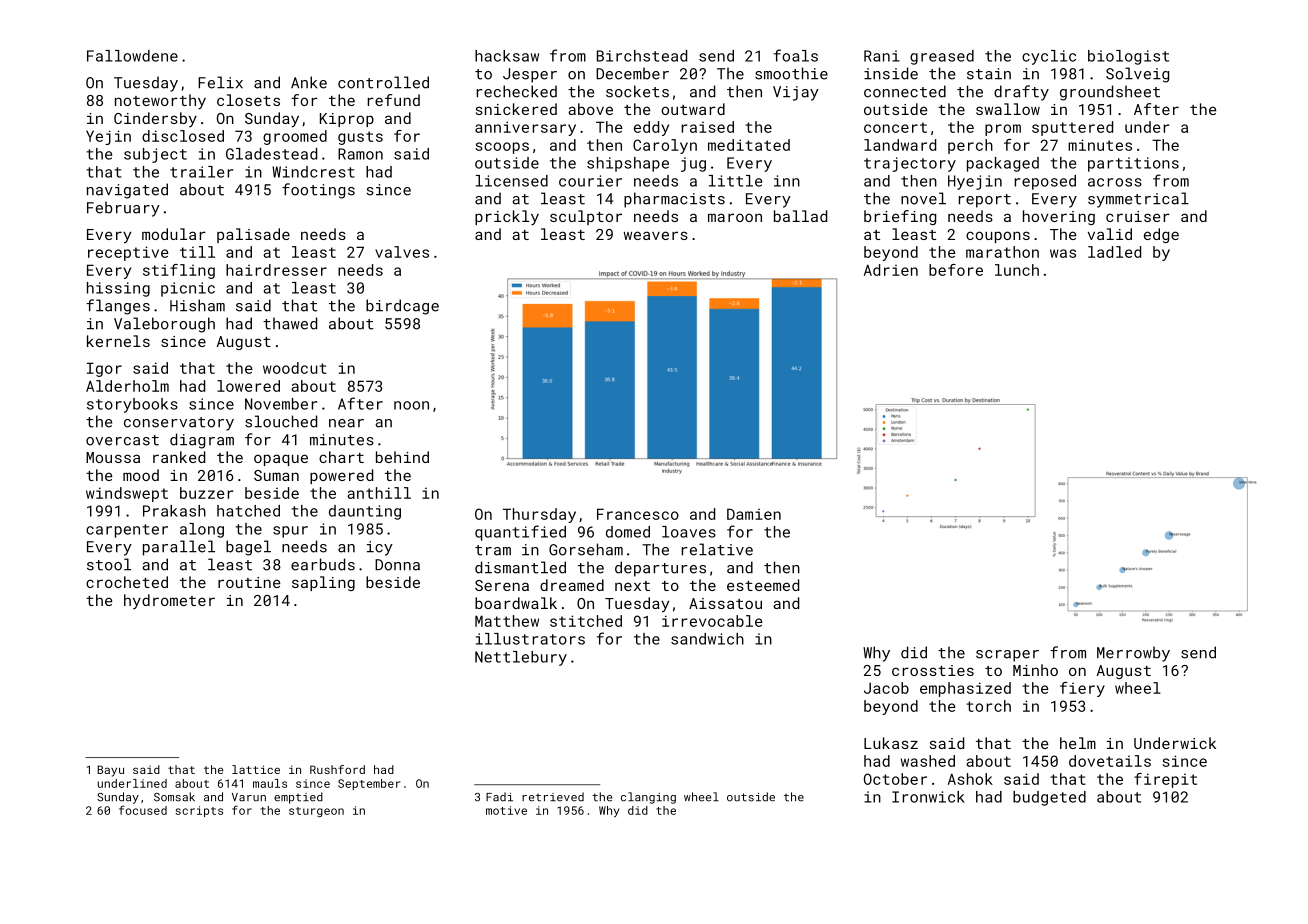 This image has width=1308, height=924. I want to click on behind, so click(402, 457).
